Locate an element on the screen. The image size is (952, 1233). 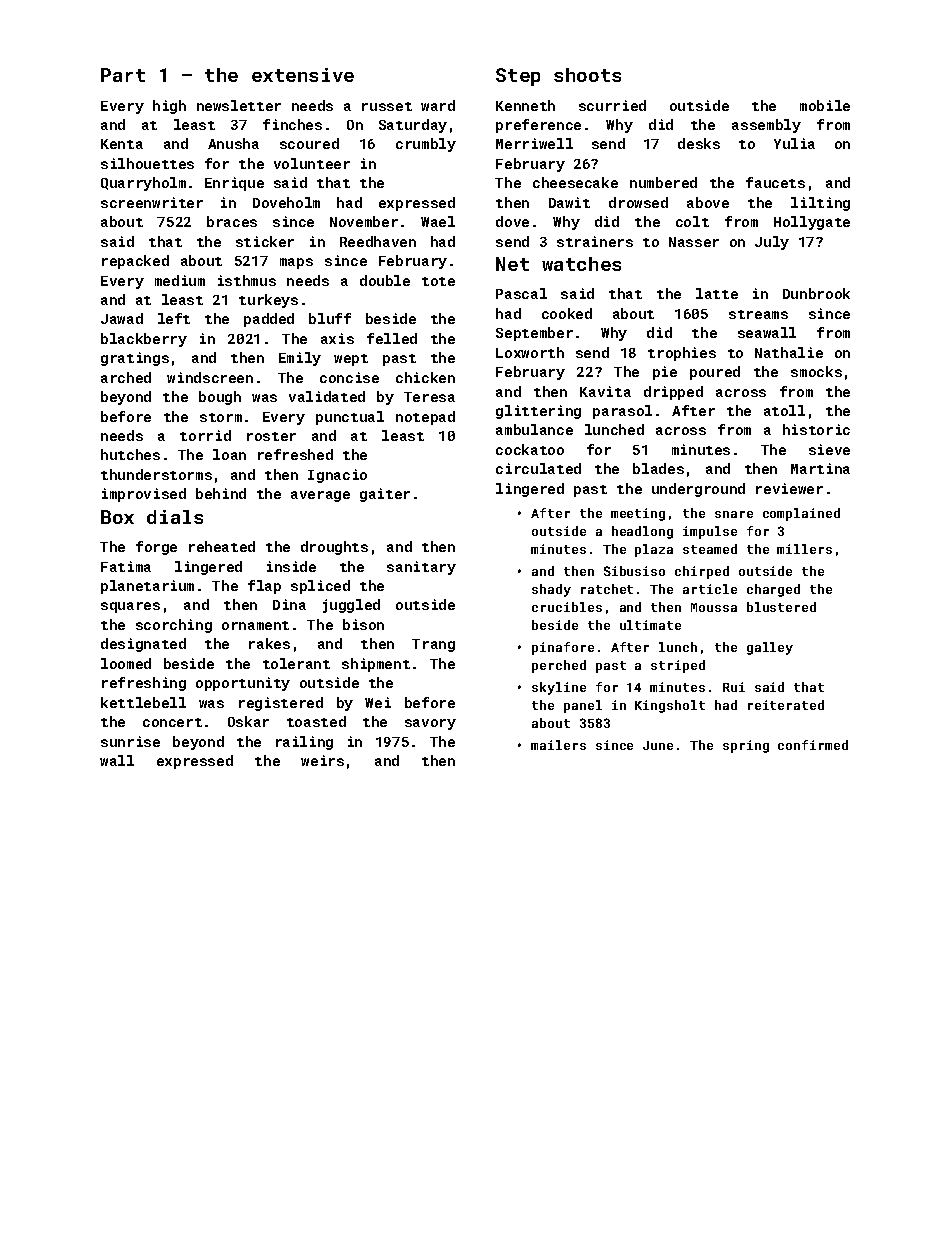
striped is located at coordinates (678, 666).
